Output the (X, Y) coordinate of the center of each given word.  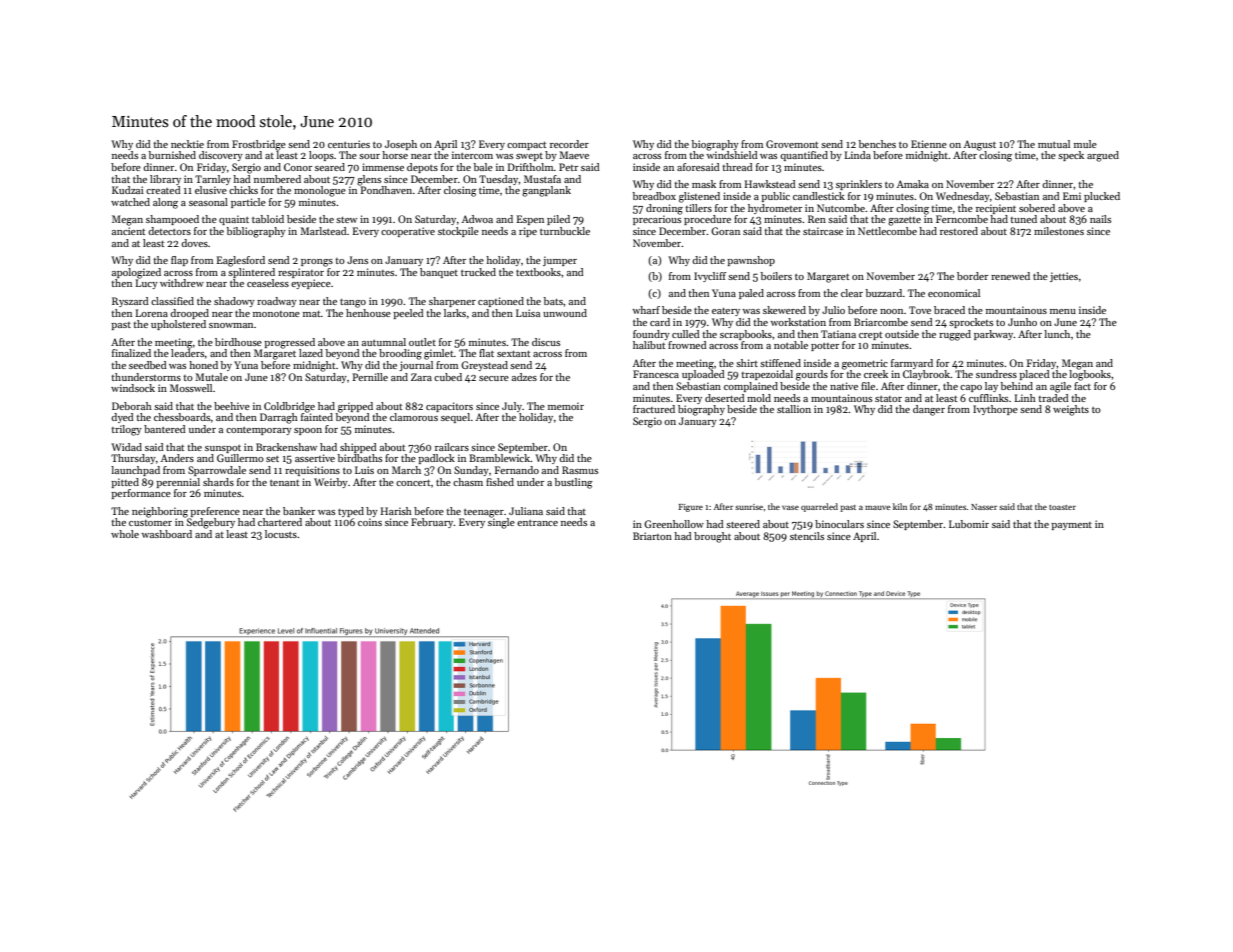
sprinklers (859, 185)
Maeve (574, 155)
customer (150, 523)
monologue (320, 191)
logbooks (1090, 375)
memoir (566, 406)
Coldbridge (289, 407)
